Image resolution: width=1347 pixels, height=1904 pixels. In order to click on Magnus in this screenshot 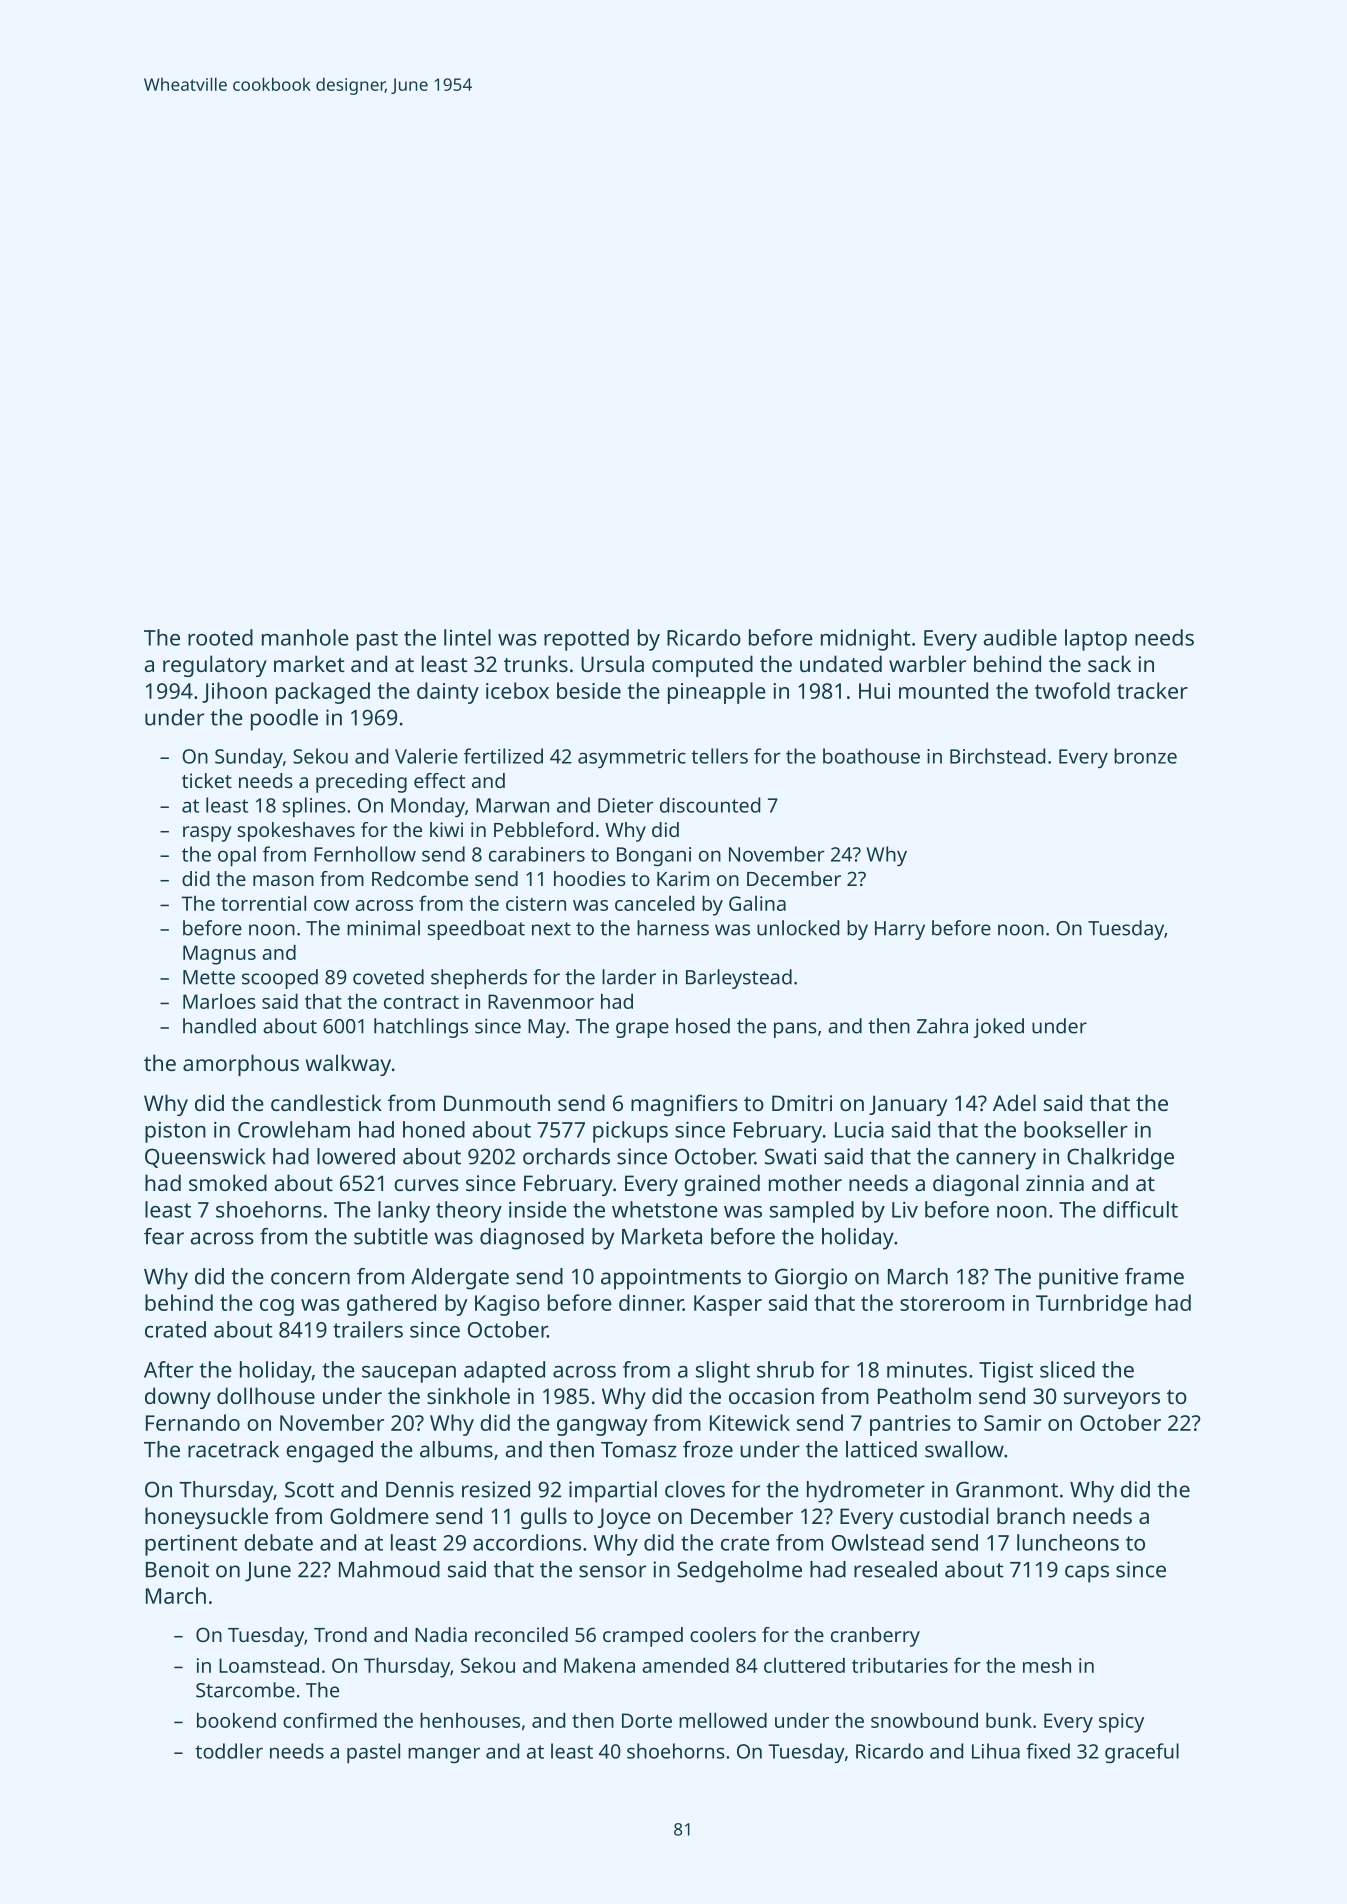, I will do `click(219, 955)`.
